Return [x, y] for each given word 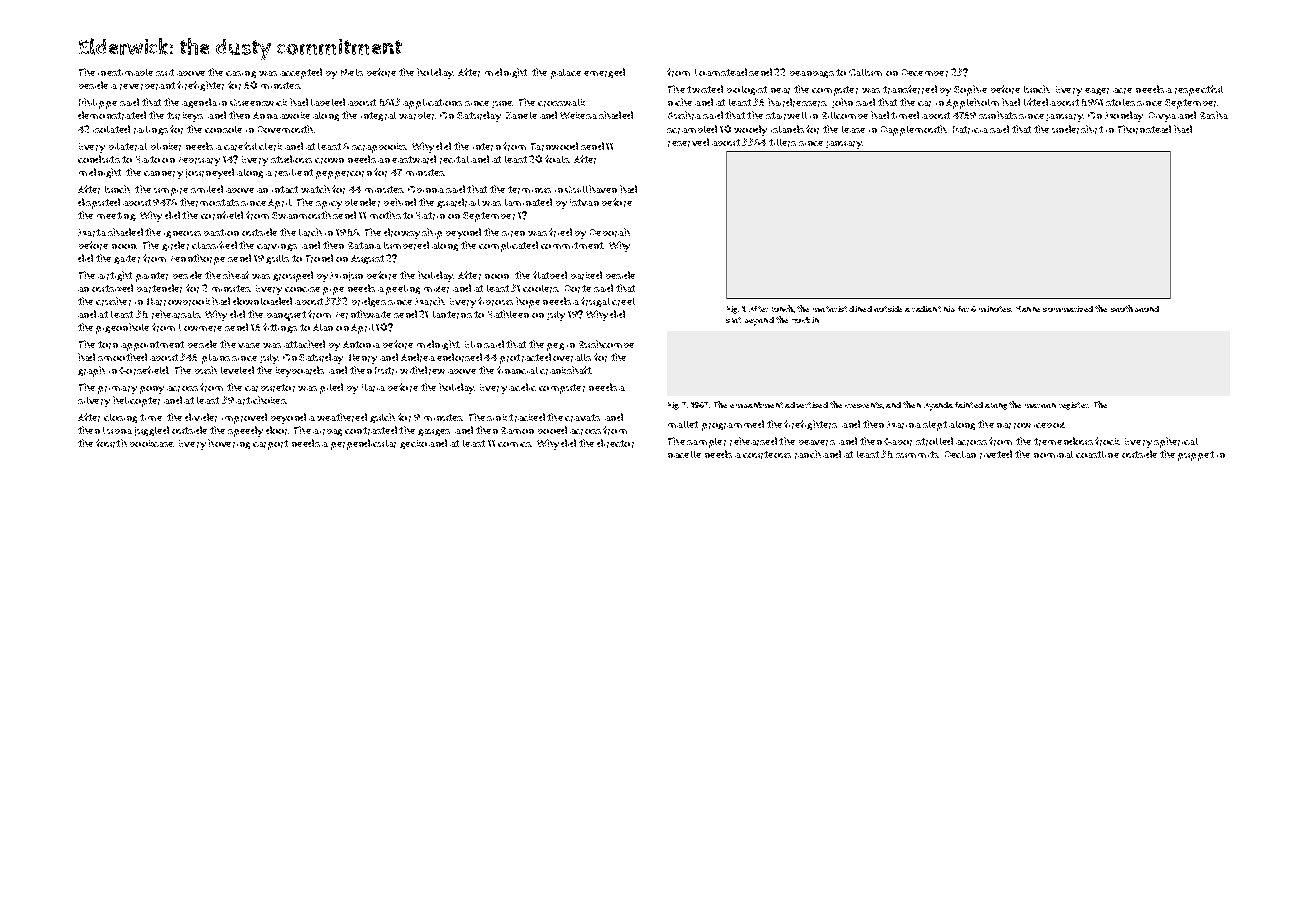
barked [586, 275]
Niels [352, 72]
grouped [293, 276]
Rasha [1214, 115]
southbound [1135, 308]
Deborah [610, 232]
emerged [604, 73]
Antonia [361, 344]
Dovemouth [285, 129]
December [925, 73]
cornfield [222, 215]
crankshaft [565, 370]
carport [270, 445]
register [1074, 406]
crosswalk [561, 103]
